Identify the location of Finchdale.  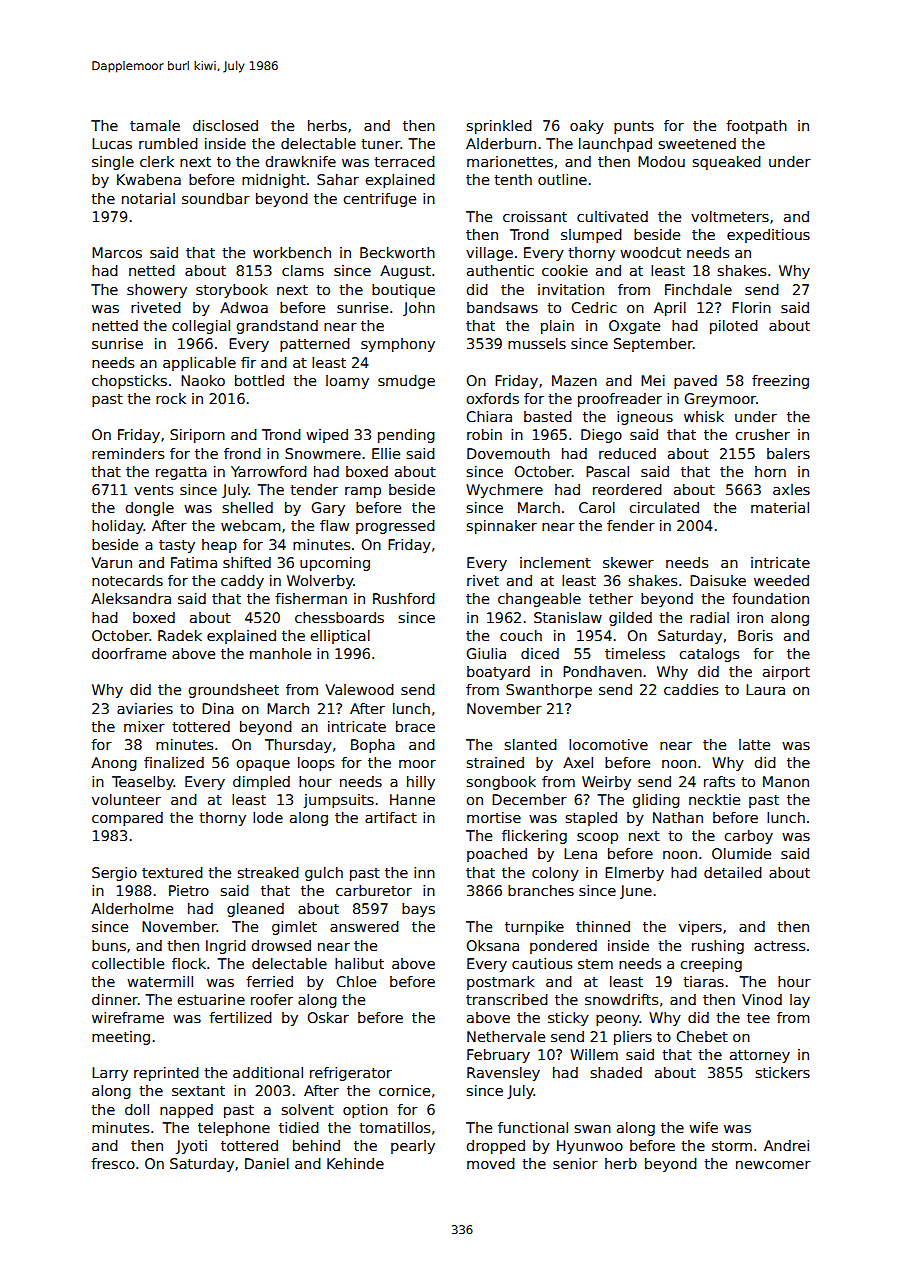
(698, 289).
